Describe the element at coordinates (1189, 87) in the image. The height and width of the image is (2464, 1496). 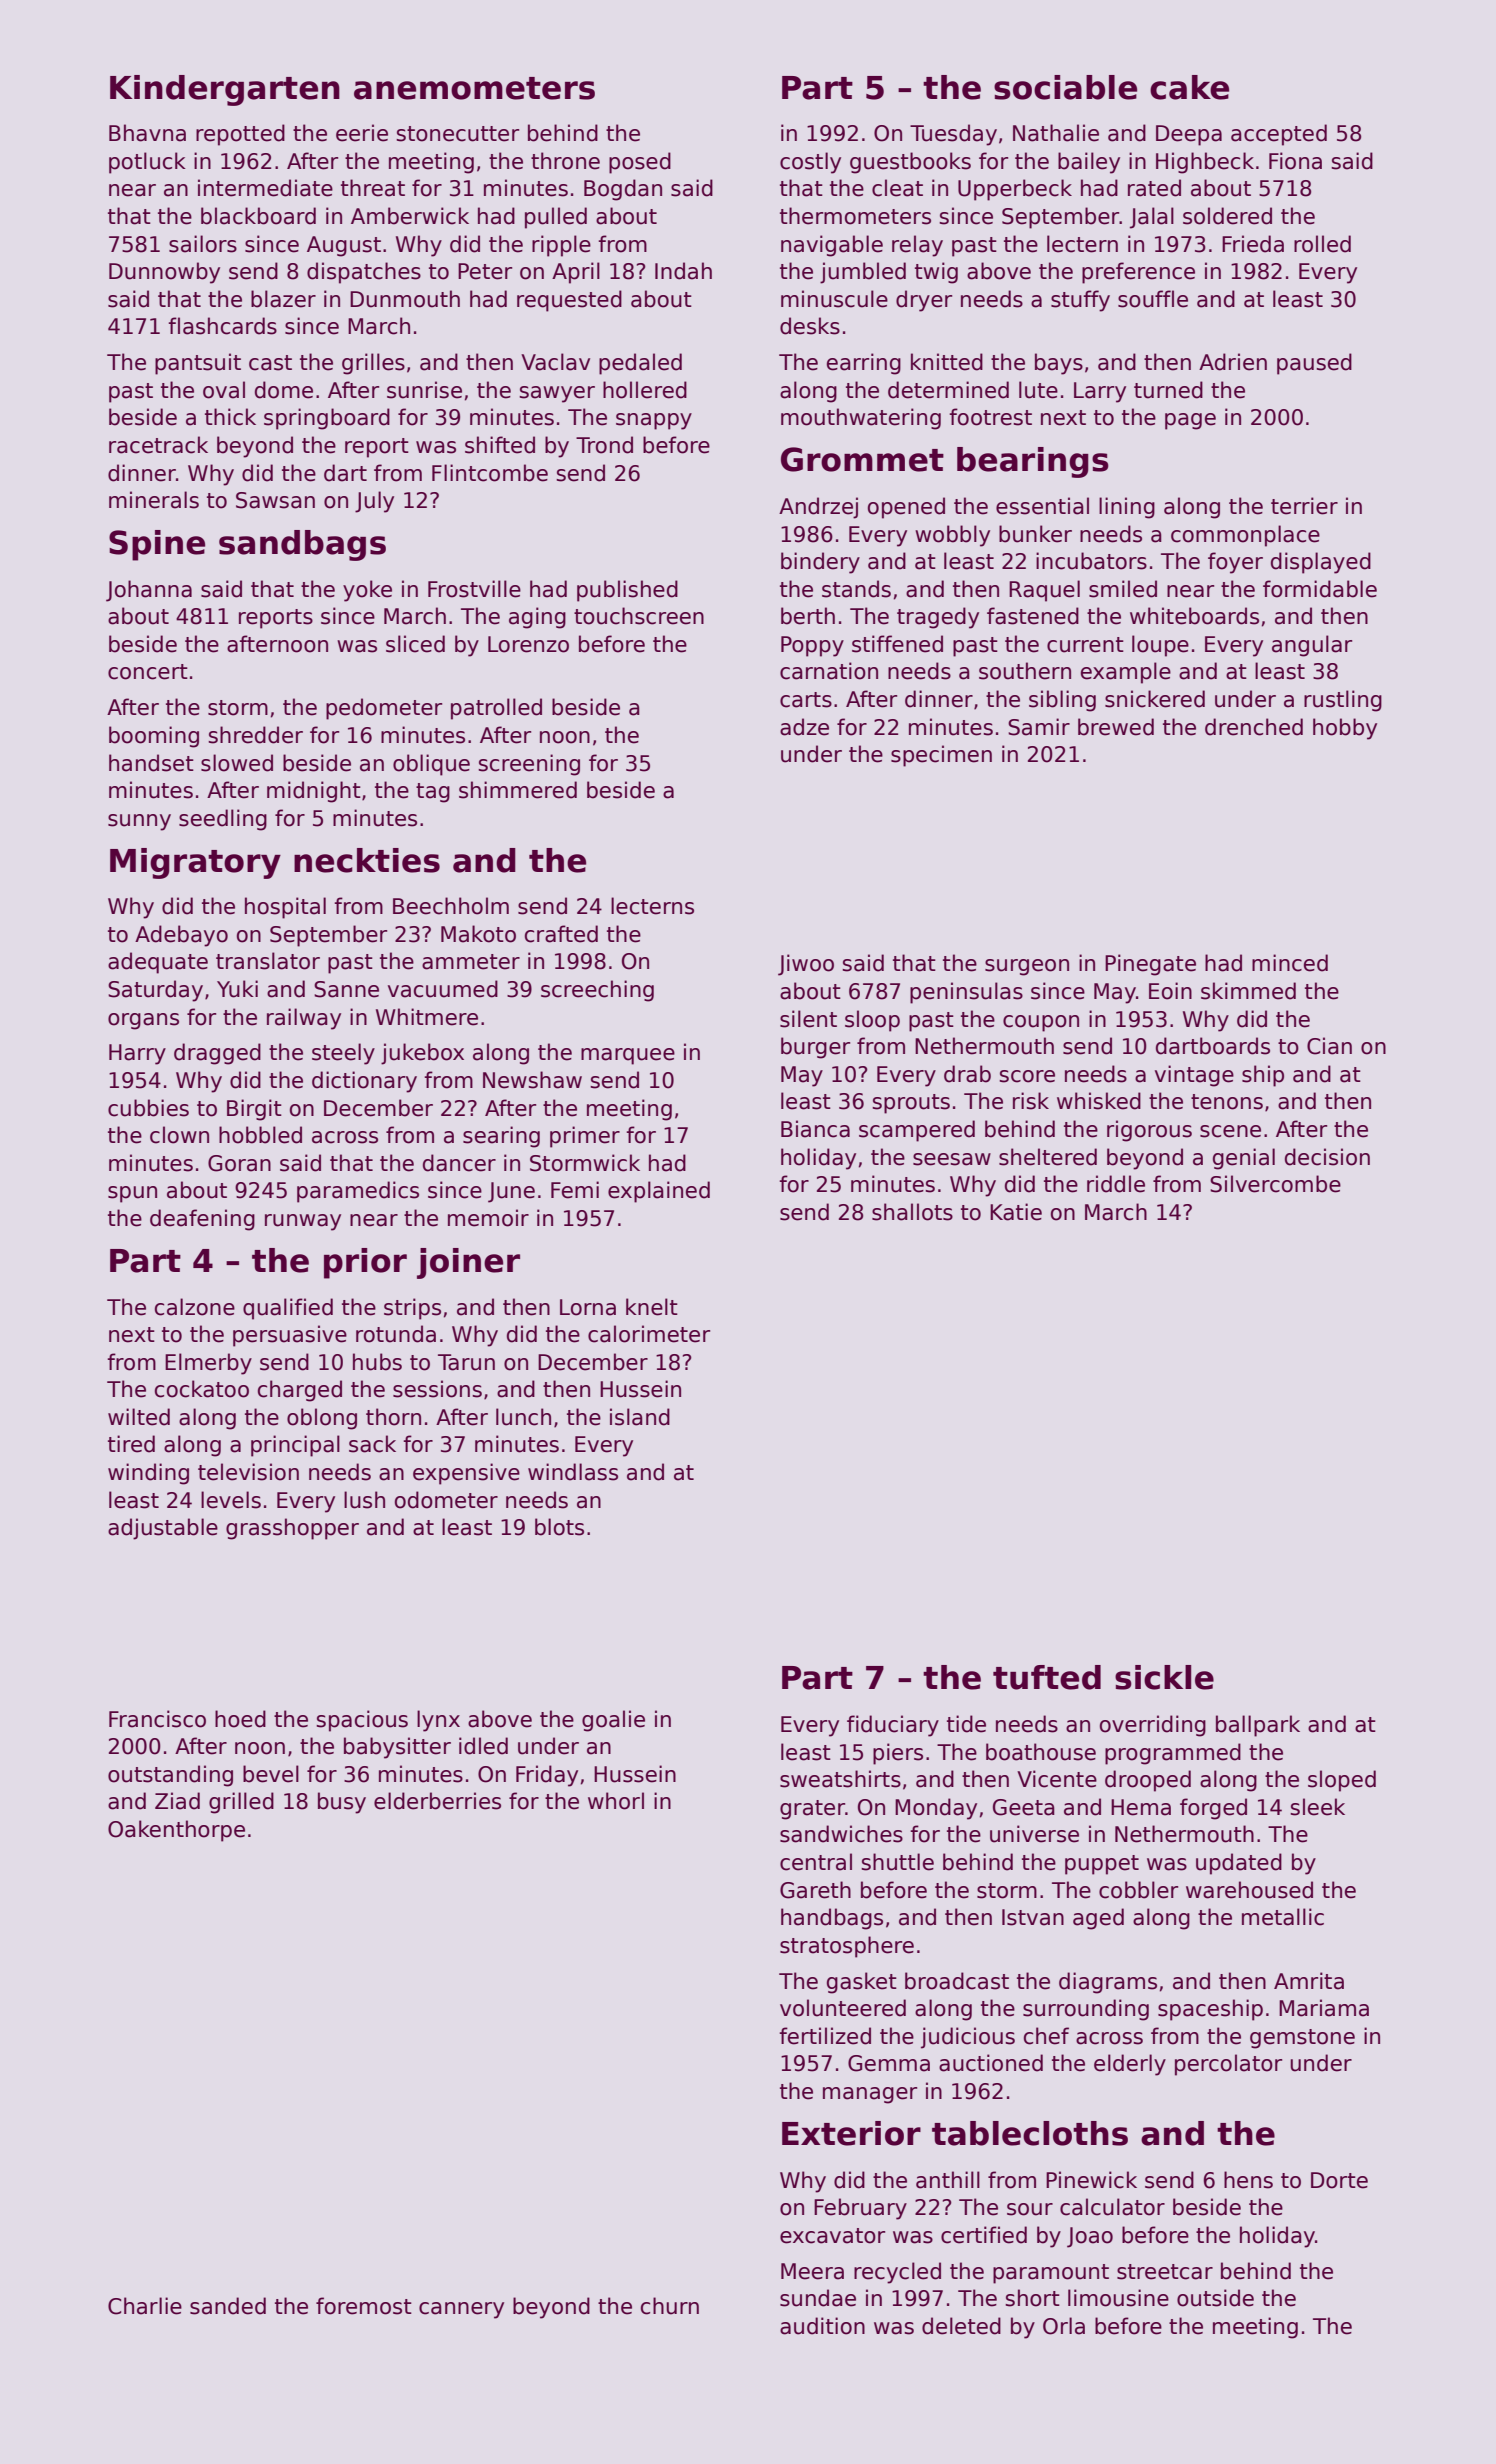
I see `cake` at that location.
